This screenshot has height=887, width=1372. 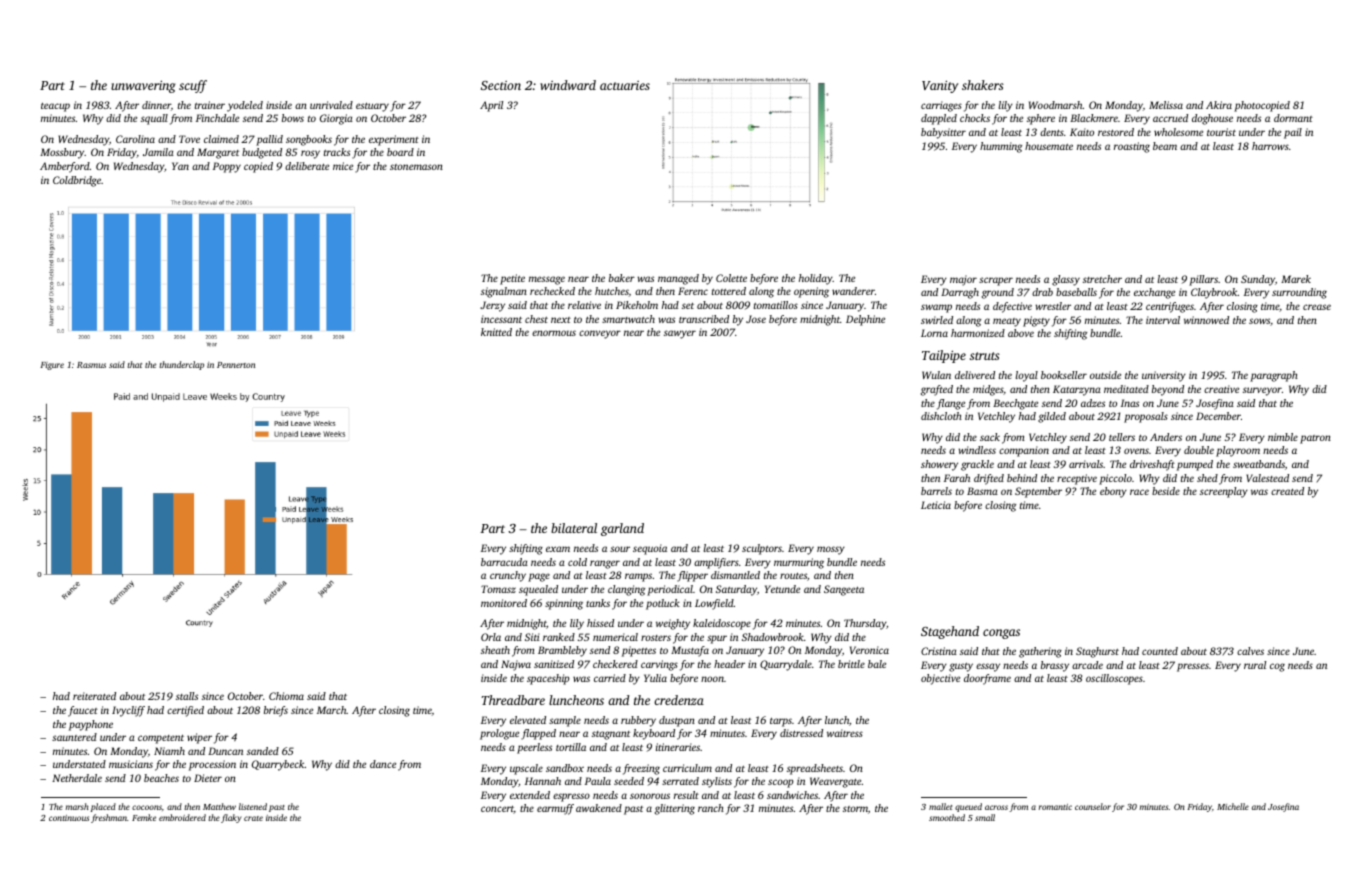 I want to click on unwavering, so click(x=143, y=86).
